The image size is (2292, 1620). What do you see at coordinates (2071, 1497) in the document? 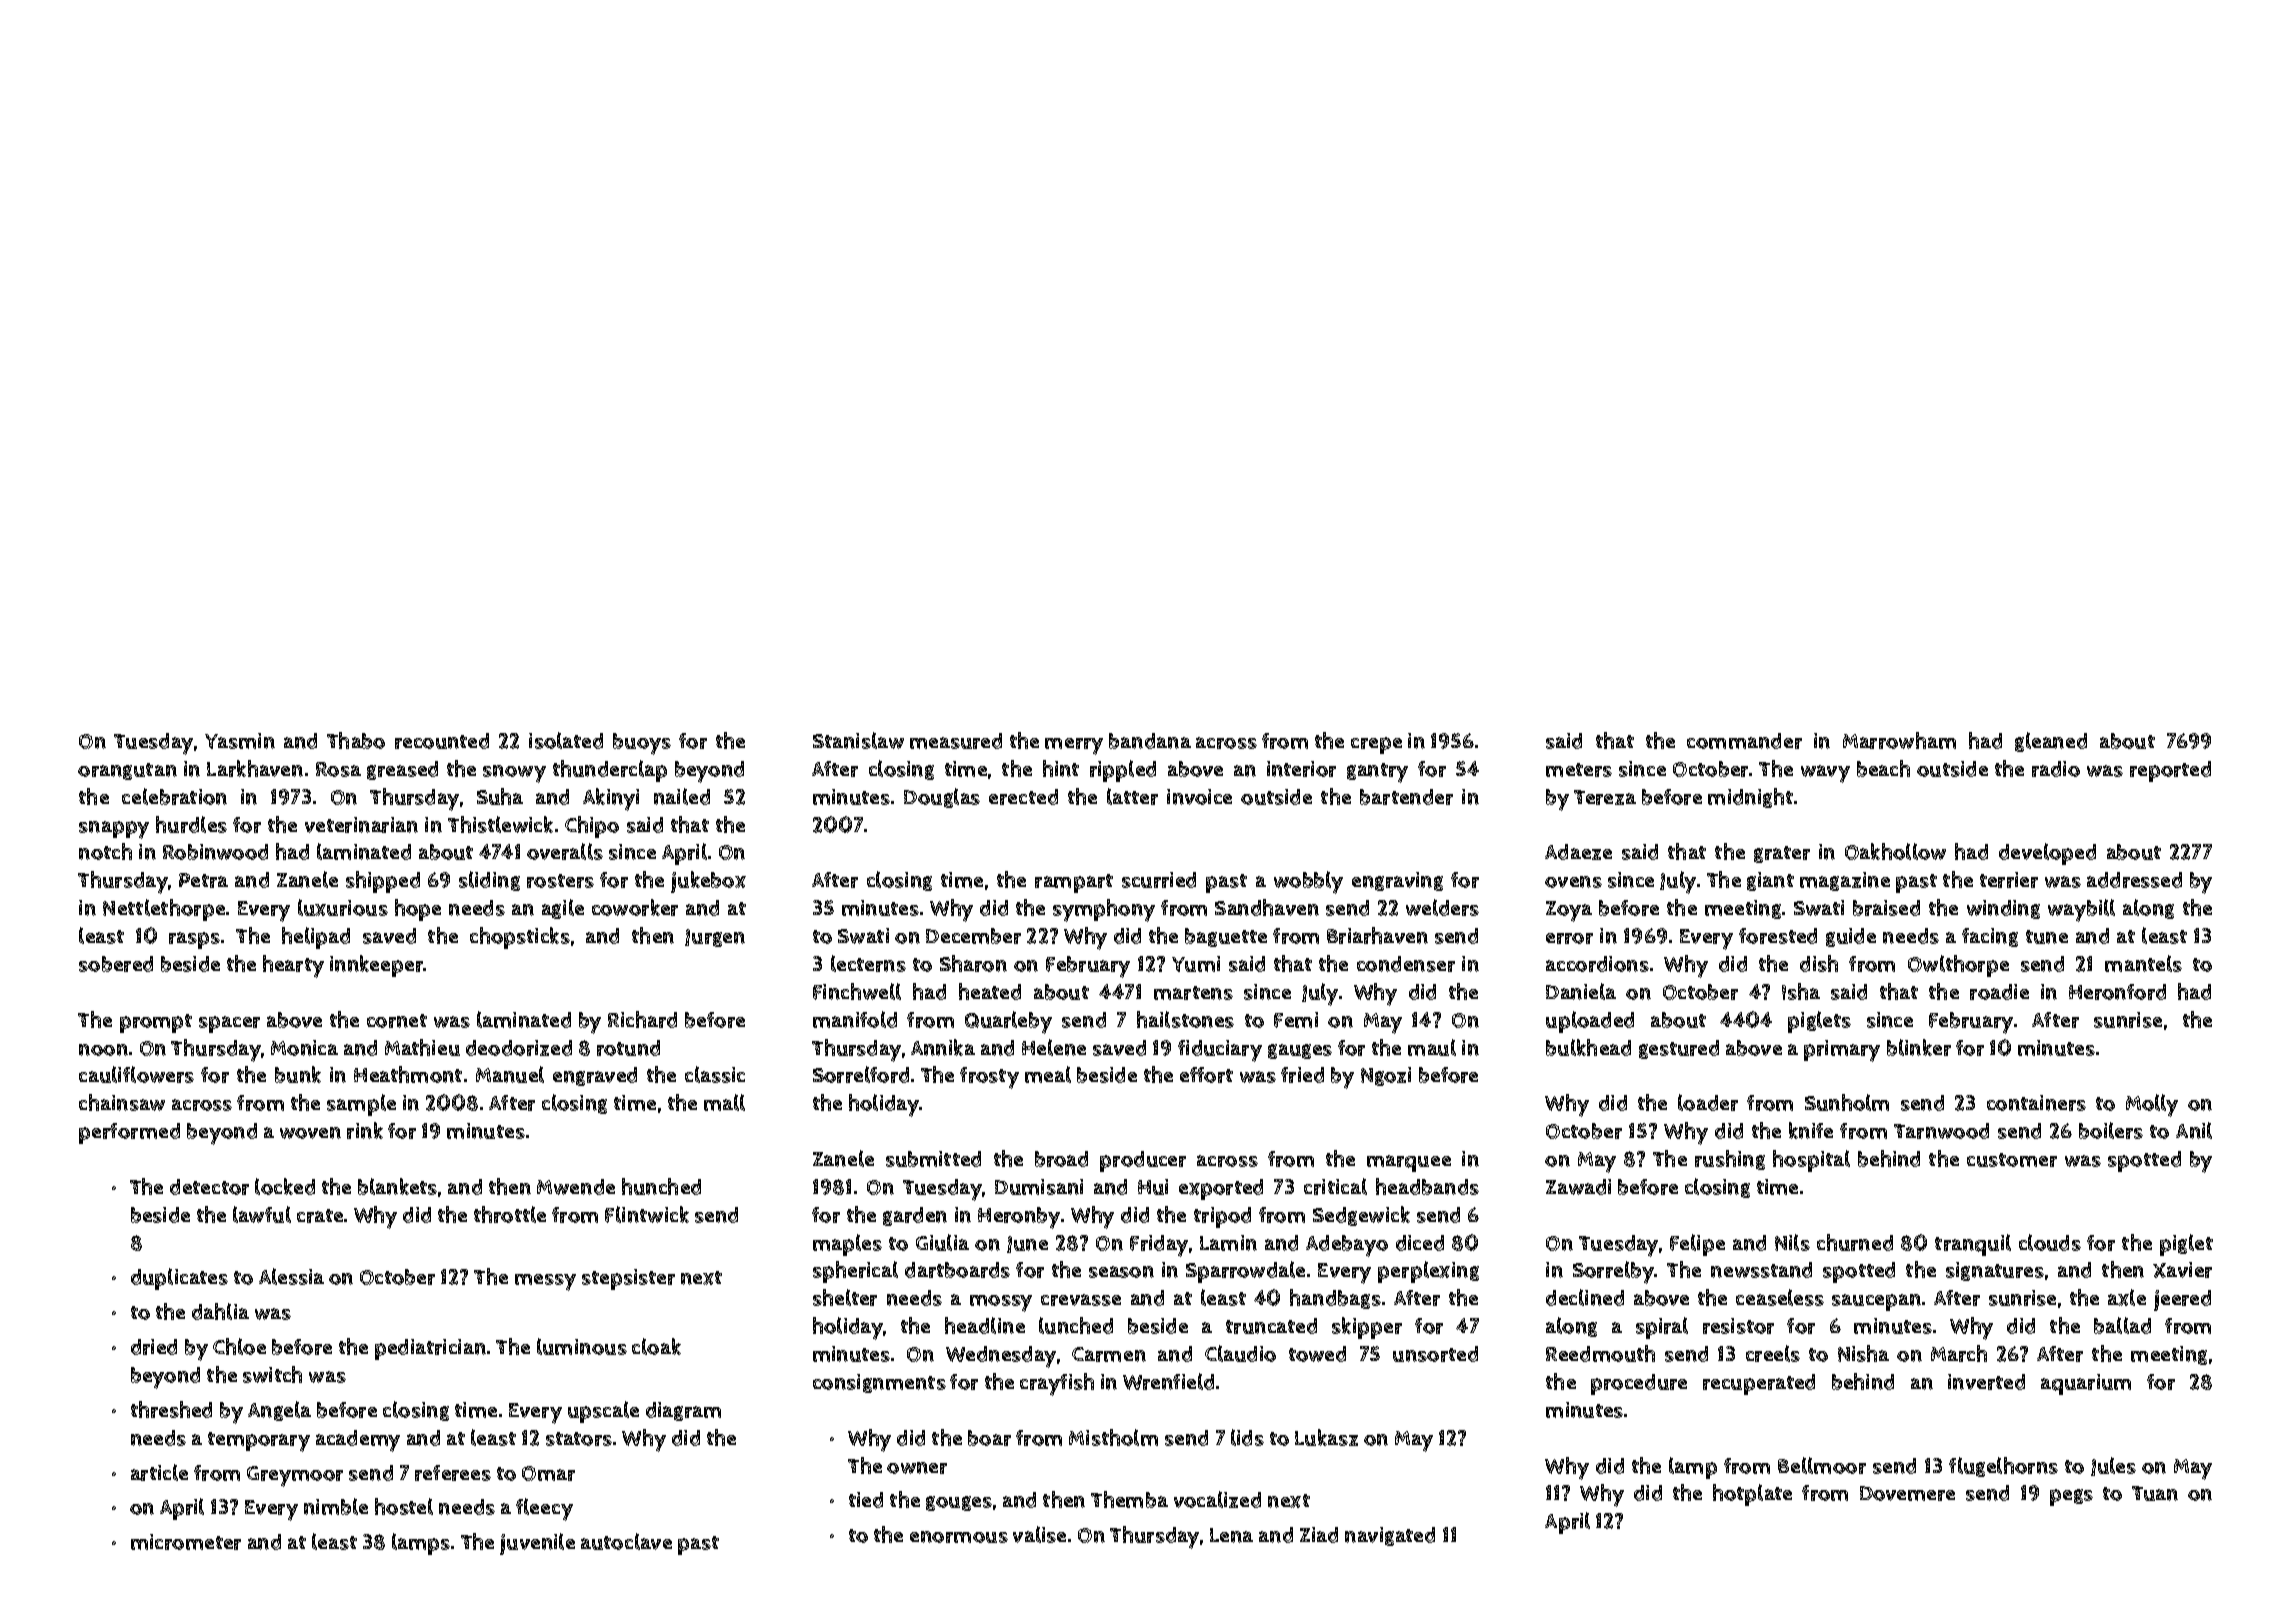
I see `pegs` at bounding box center [2071, 1497].
